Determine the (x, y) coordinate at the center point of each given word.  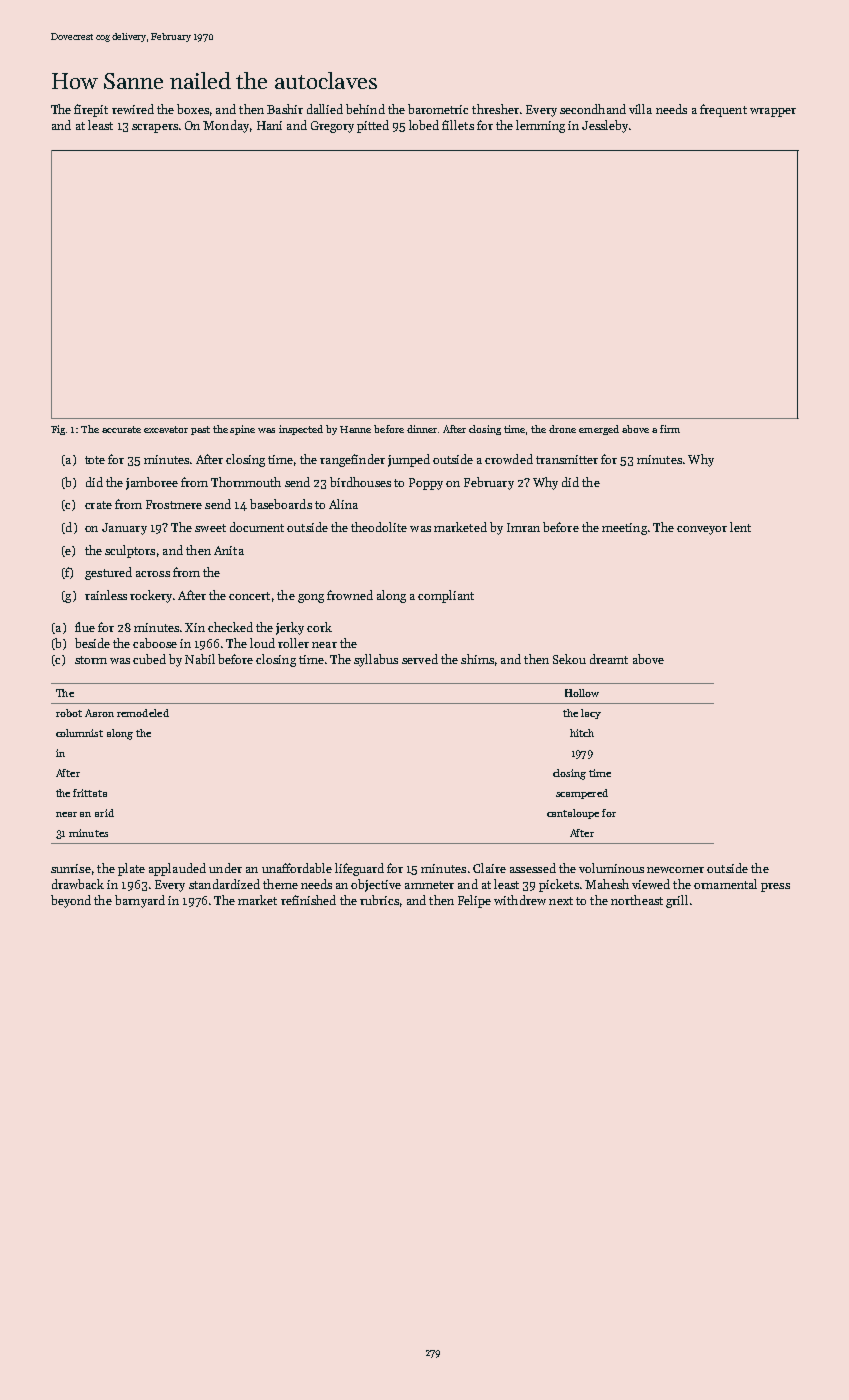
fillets (458, 125)
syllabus (376, 660)
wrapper (773, 112)
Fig (58, 430)
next (561, 901)
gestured (108, 573)
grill (677, 901)
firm (670, 429)
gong (311, 598)
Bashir (285, 109)
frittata (90, 793)
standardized (224, 884)
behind (365, 109)
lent (740, 527)
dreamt (609, 659)
